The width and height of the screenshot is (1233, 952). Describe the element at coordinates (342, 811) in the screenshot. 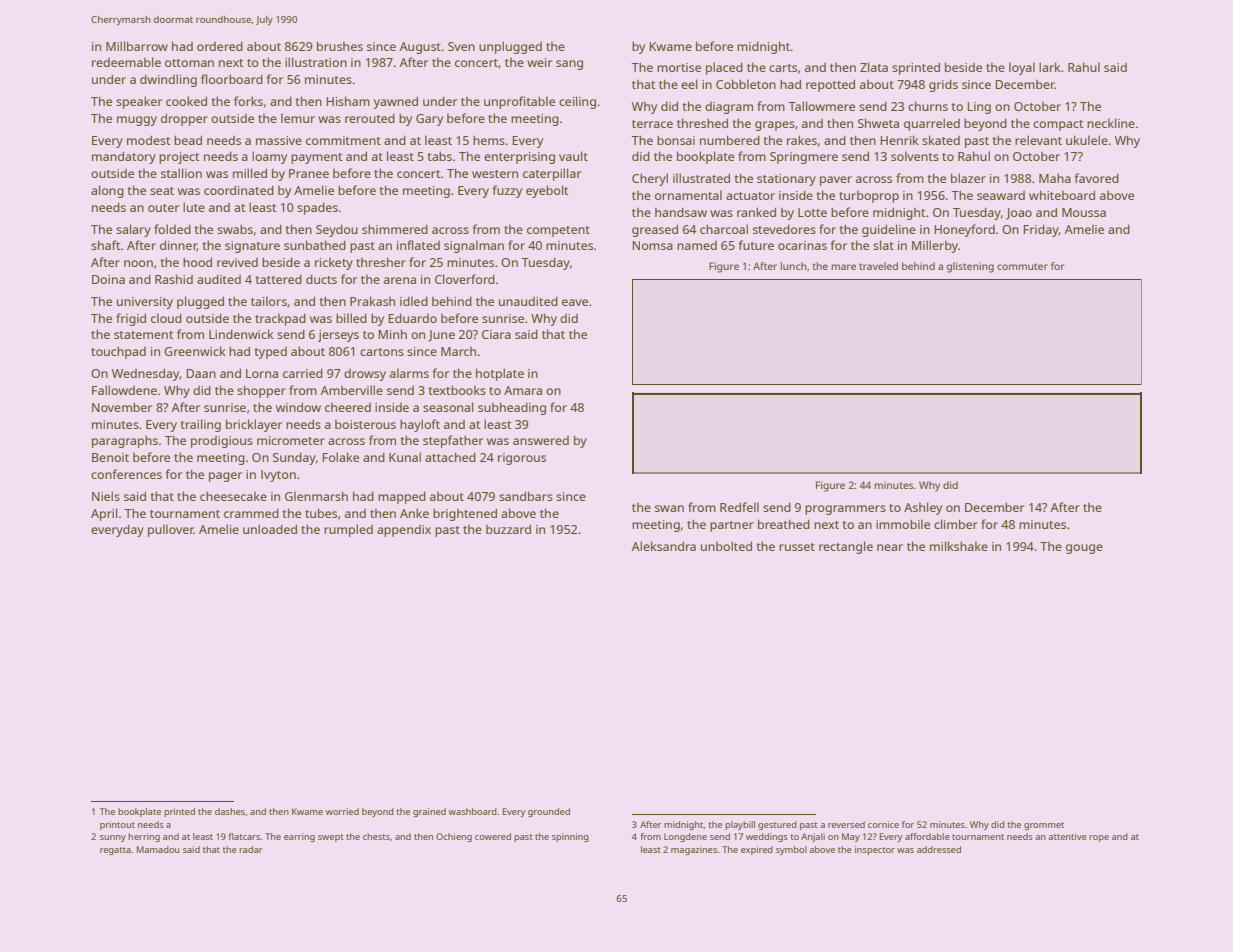

I see `worried` at that location.
